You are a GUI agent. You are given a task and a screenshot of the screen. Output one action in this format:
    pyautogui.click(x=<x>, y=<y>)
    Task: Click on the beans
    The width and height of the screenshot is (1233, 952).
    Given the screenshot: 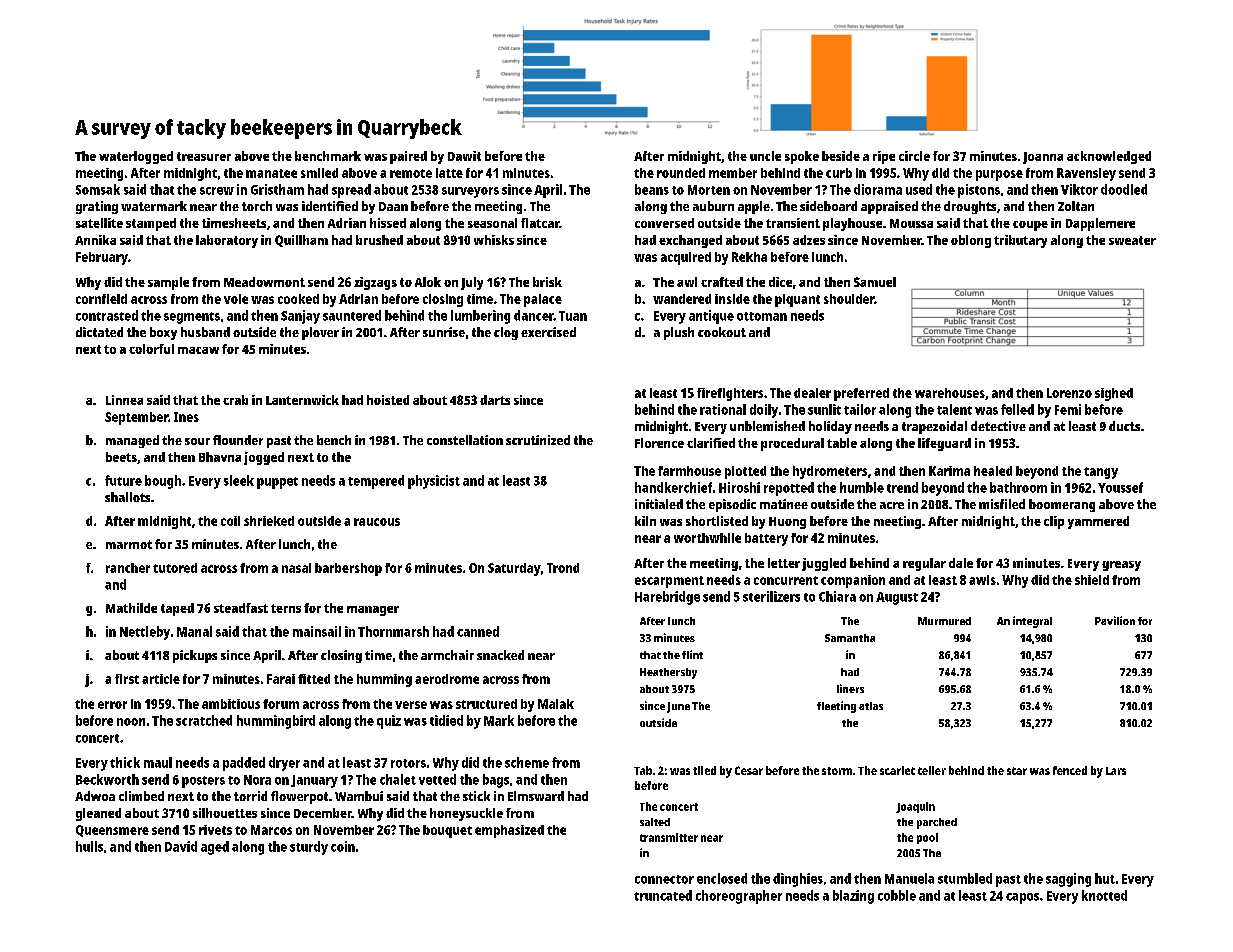 What is the action you would take?
    pyautogui.click(x=652, y=189)
